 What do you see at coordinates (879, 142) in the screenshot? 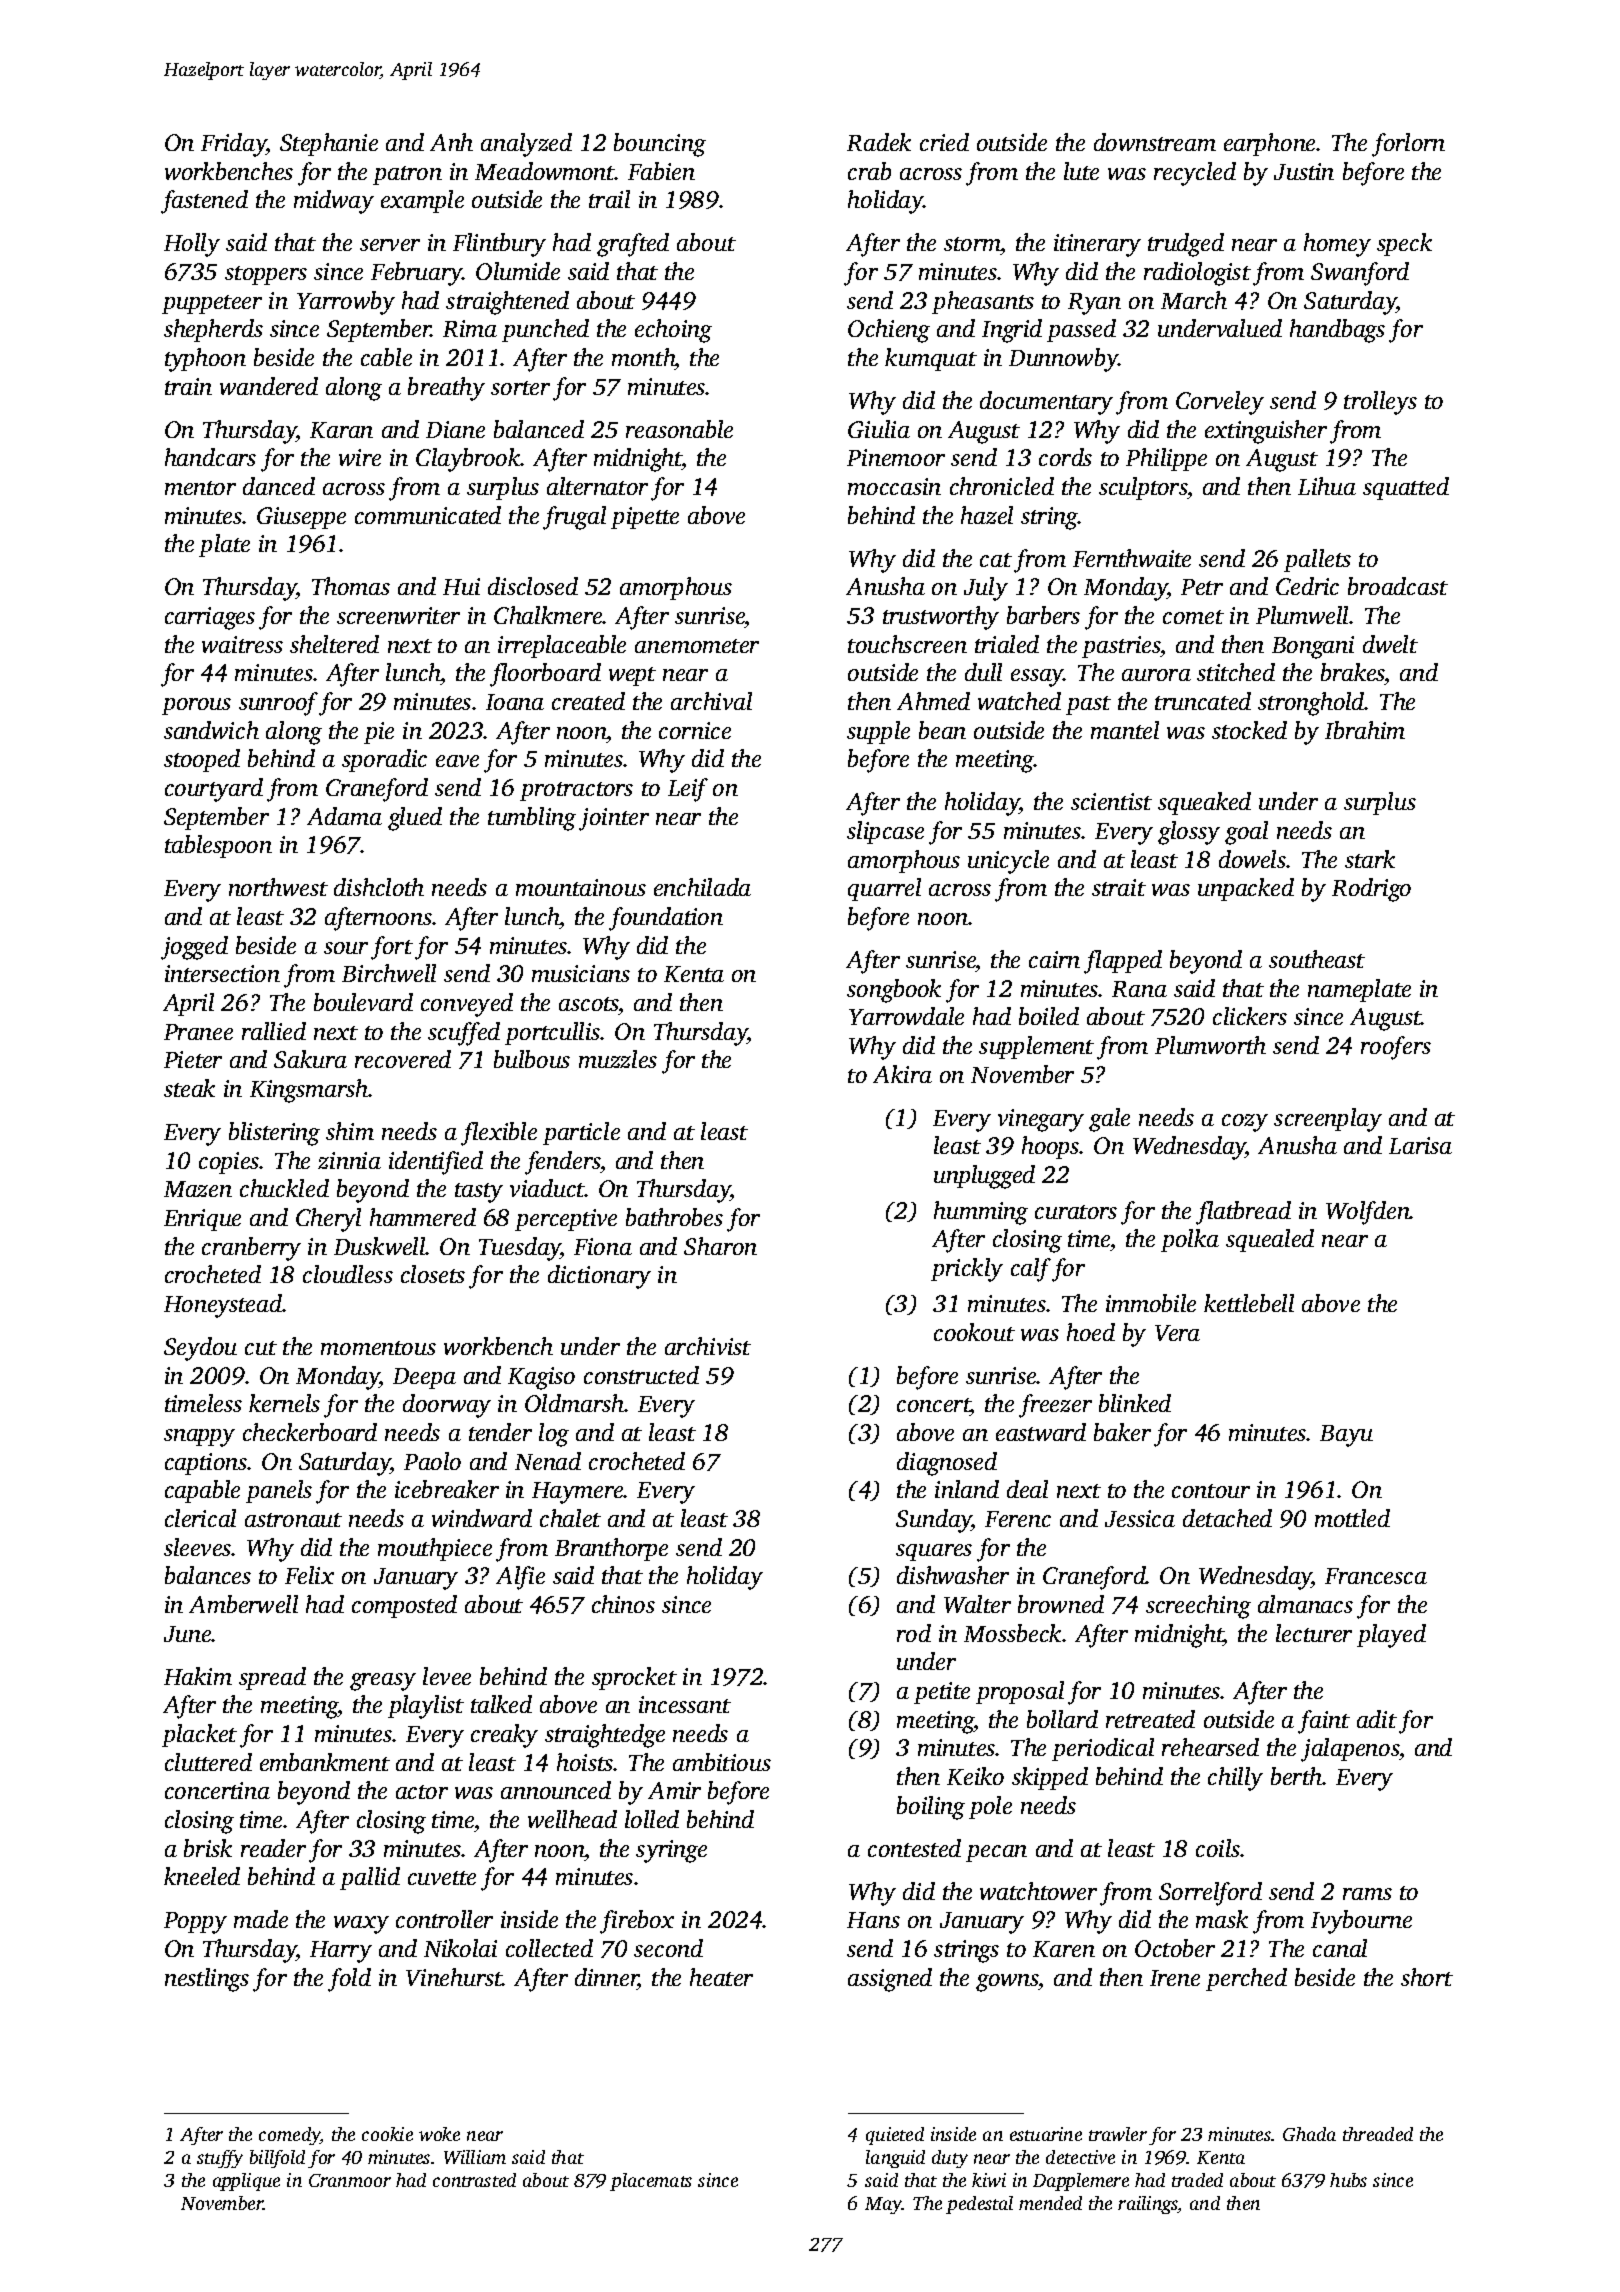
I see `Radek` at bounding box center [879, 142].
